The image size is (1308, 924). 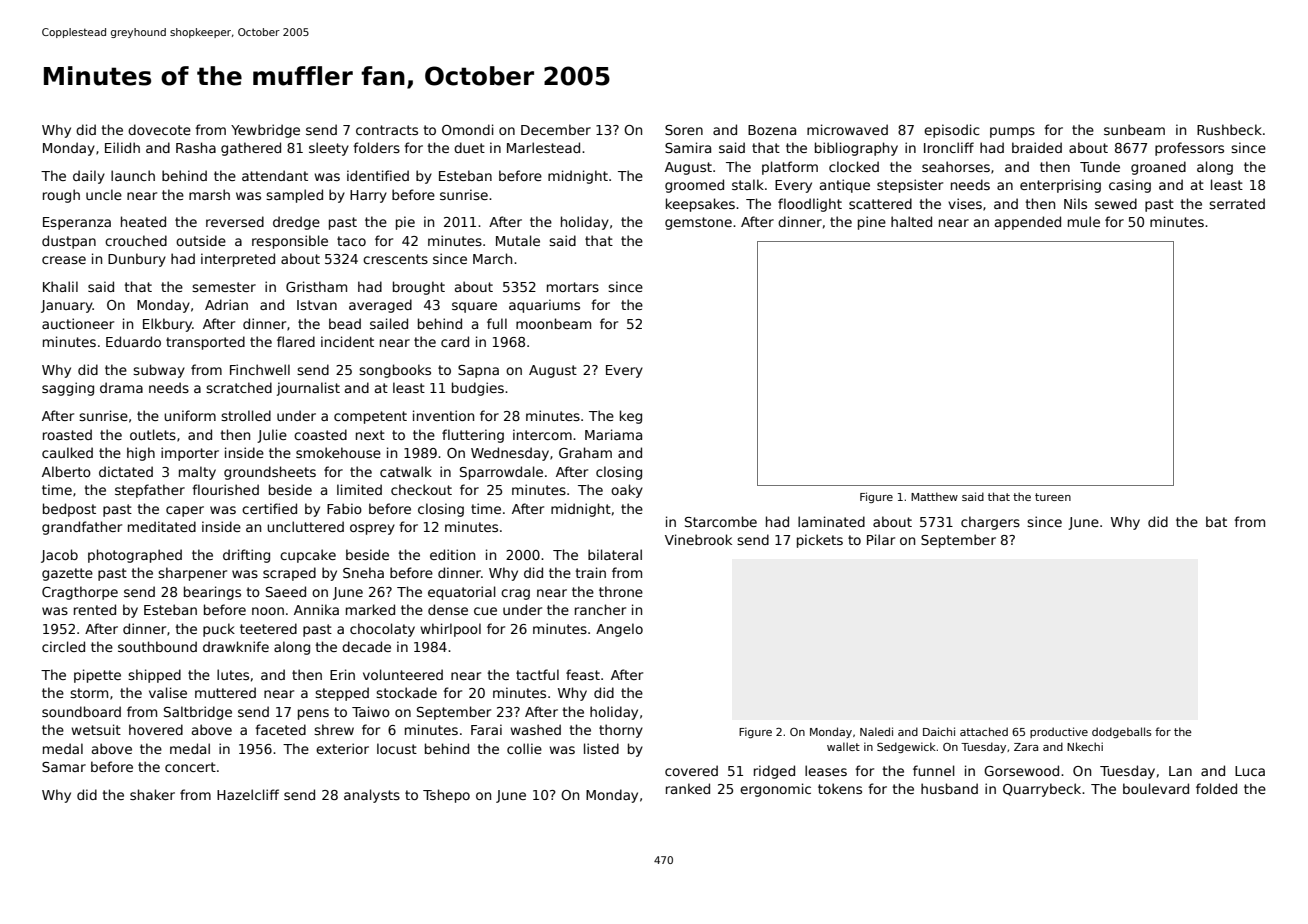 I want to click on Elkbury, so click(x=167, y=325).
